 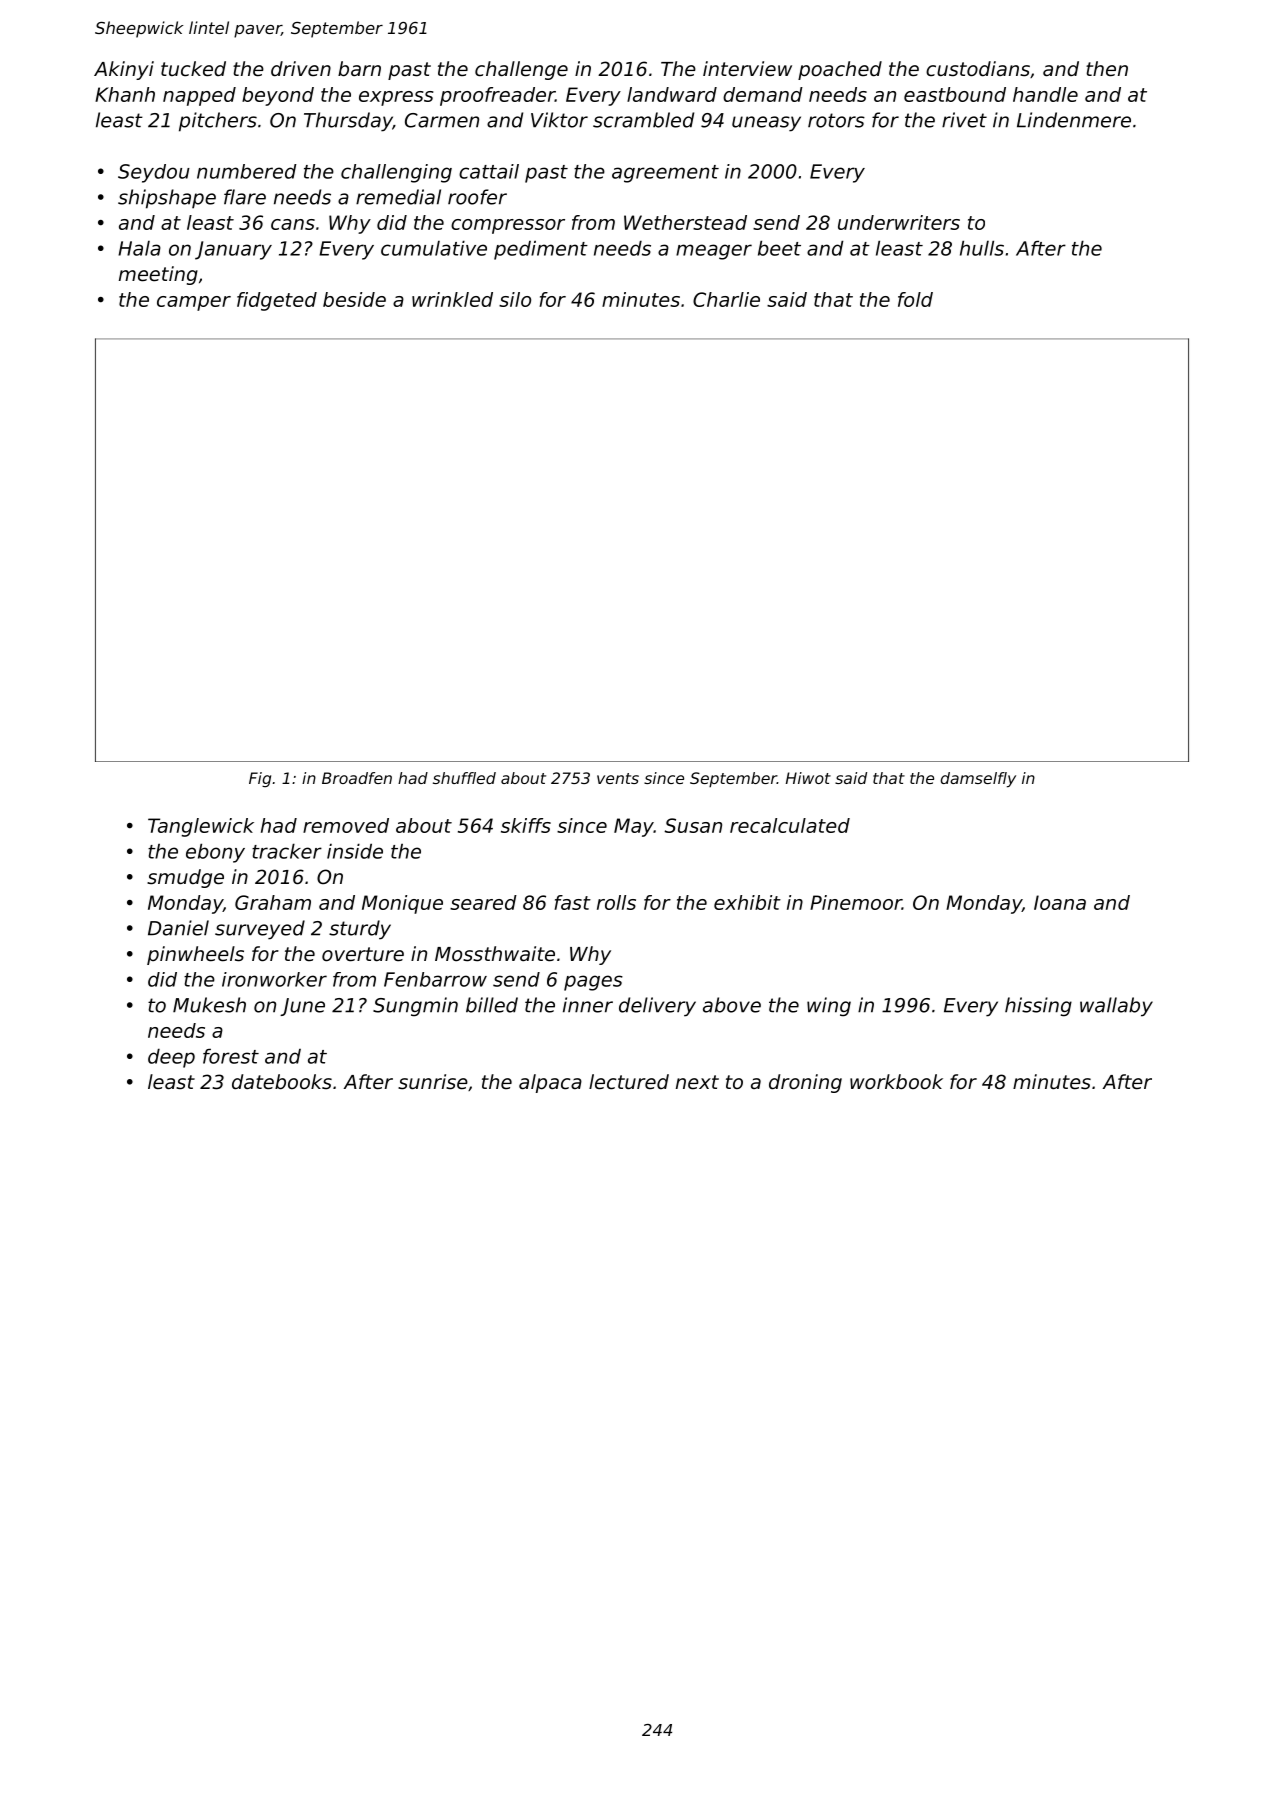 I want to click on agreement, so click(x=665, y=174).
